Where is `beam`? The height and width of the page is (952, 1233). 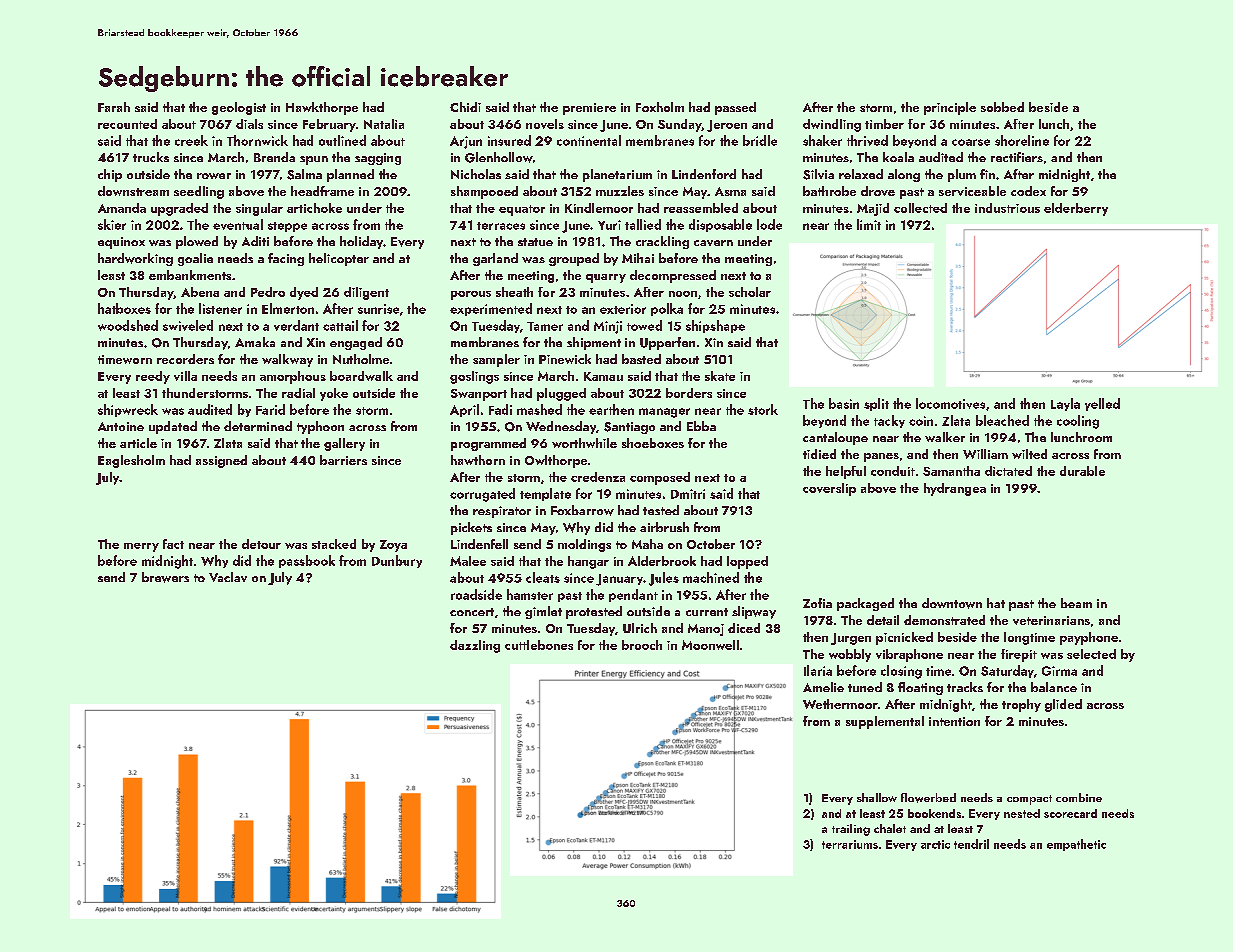
beam is located at coordinates (1076, 603).
